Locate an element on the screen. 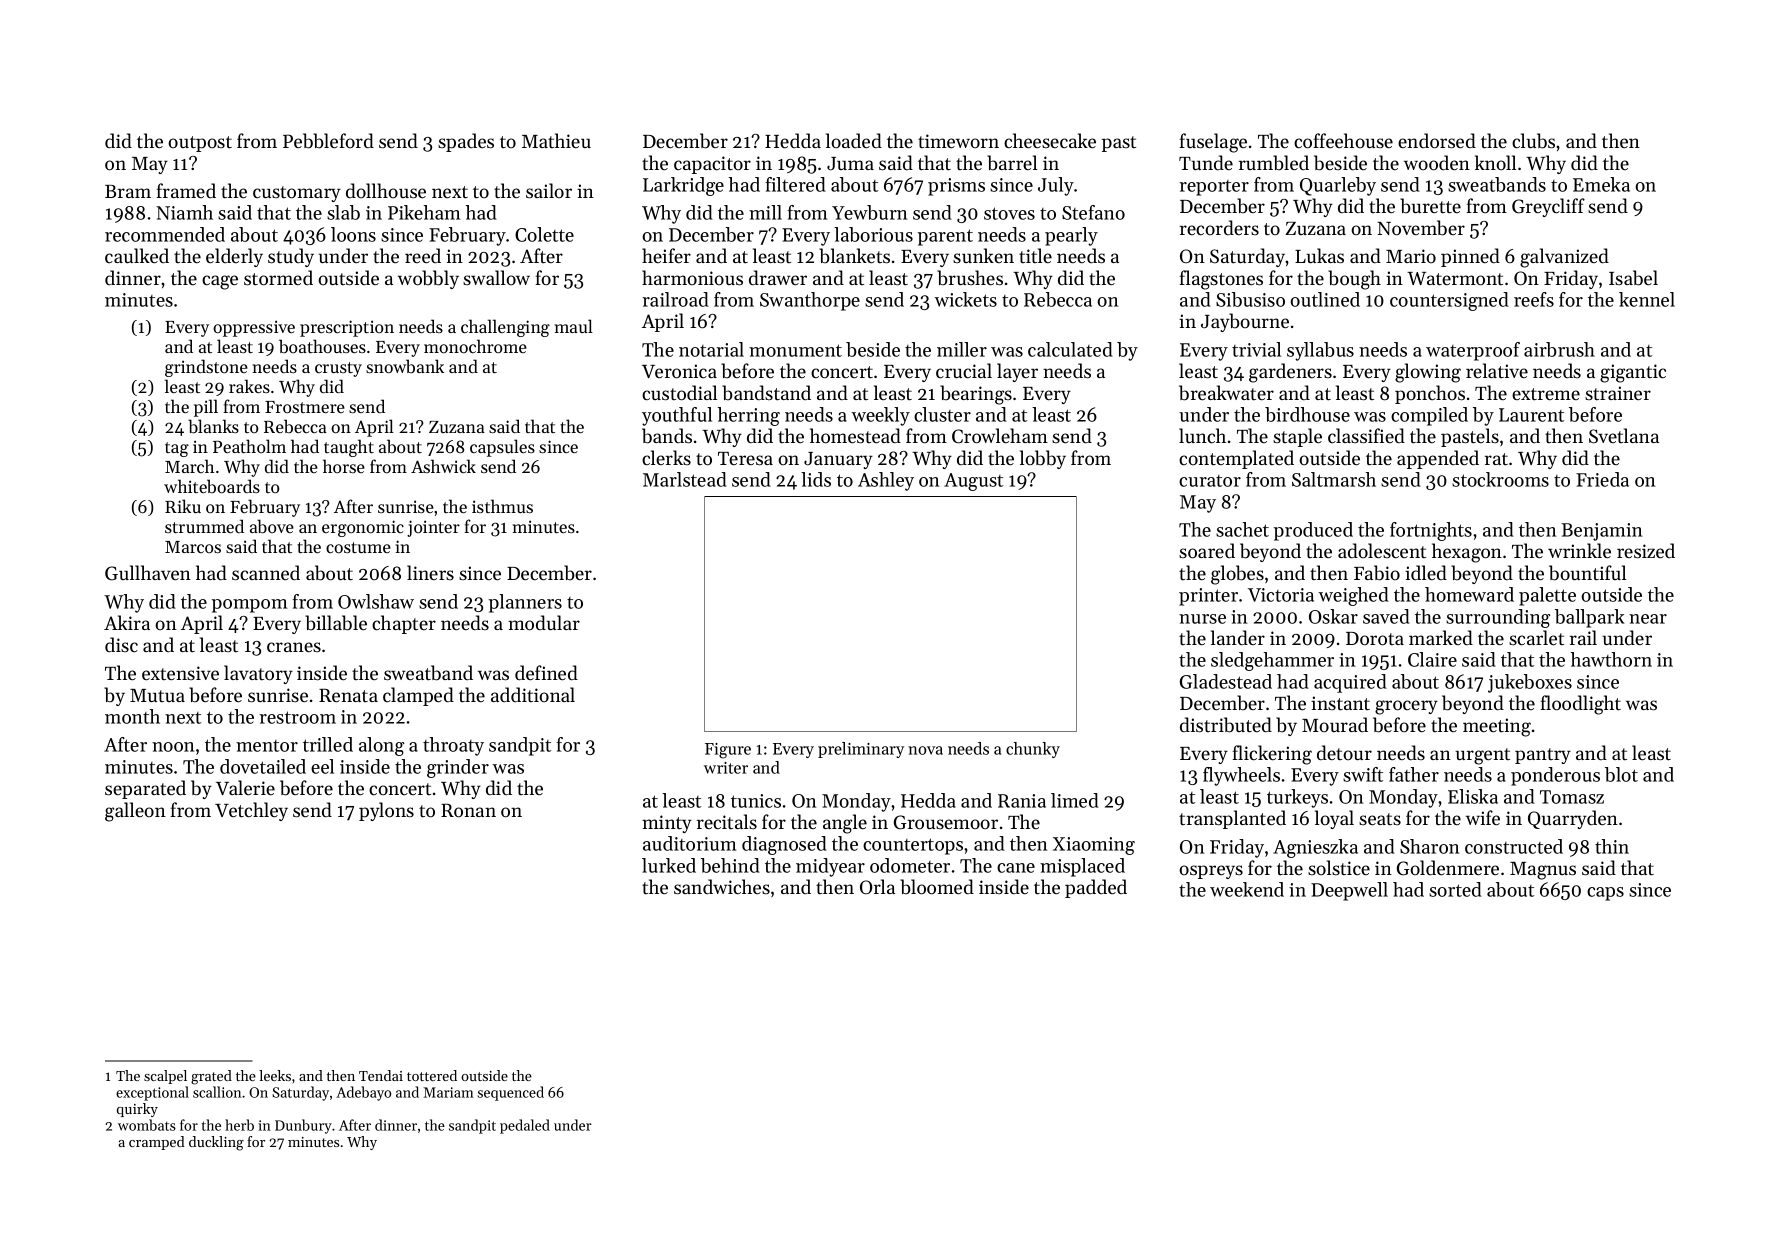  sequenced is located at coordinates (511, 1093).
